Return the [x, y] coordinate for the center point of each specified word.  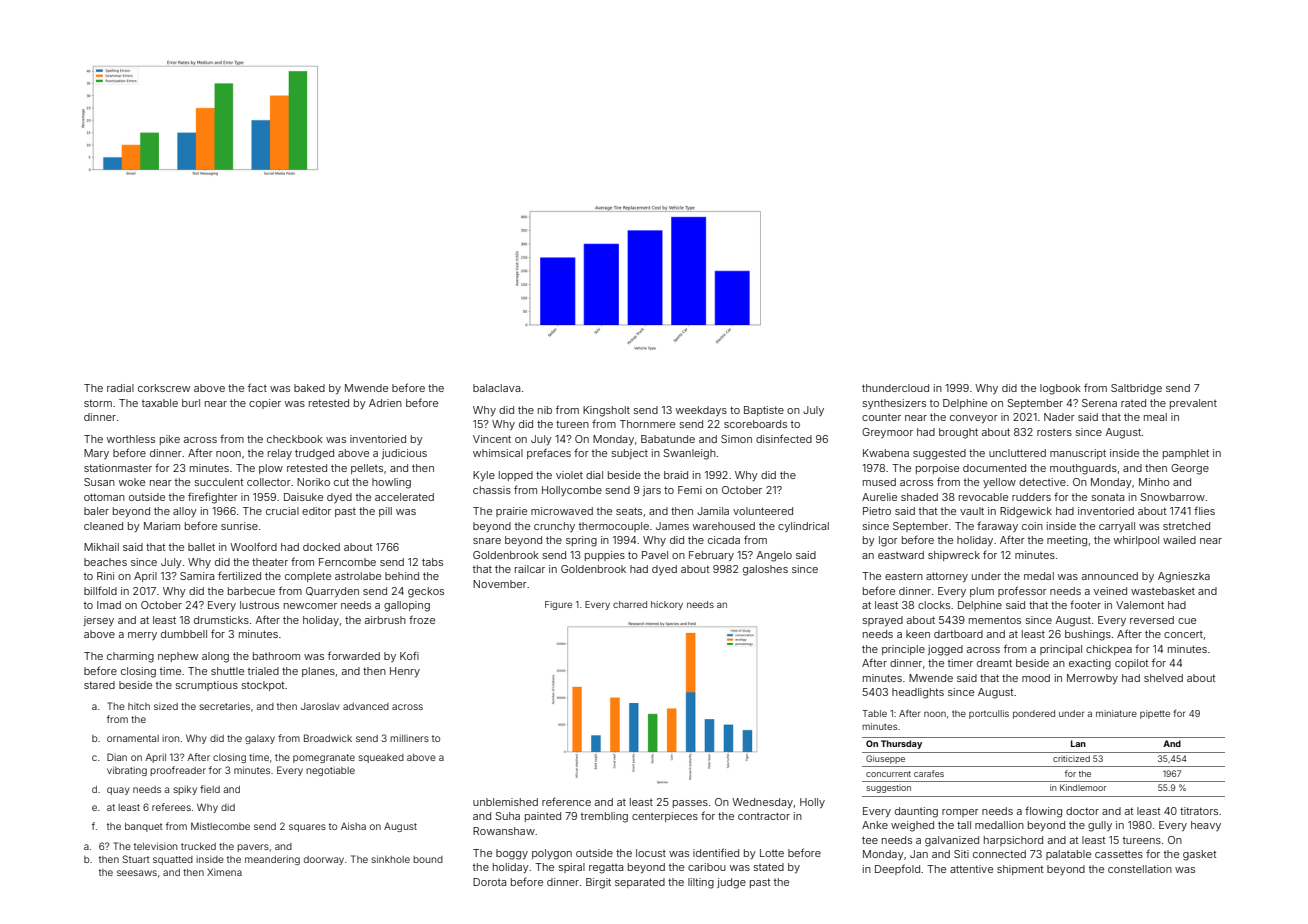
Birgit [598, 883]
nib [545, 410]
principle [903, 650]
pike [170, 440]
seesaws [137, 873]
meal [1155, 417]
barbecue [251, 591]
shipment [1020, 870]
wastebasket [1163, 591]
